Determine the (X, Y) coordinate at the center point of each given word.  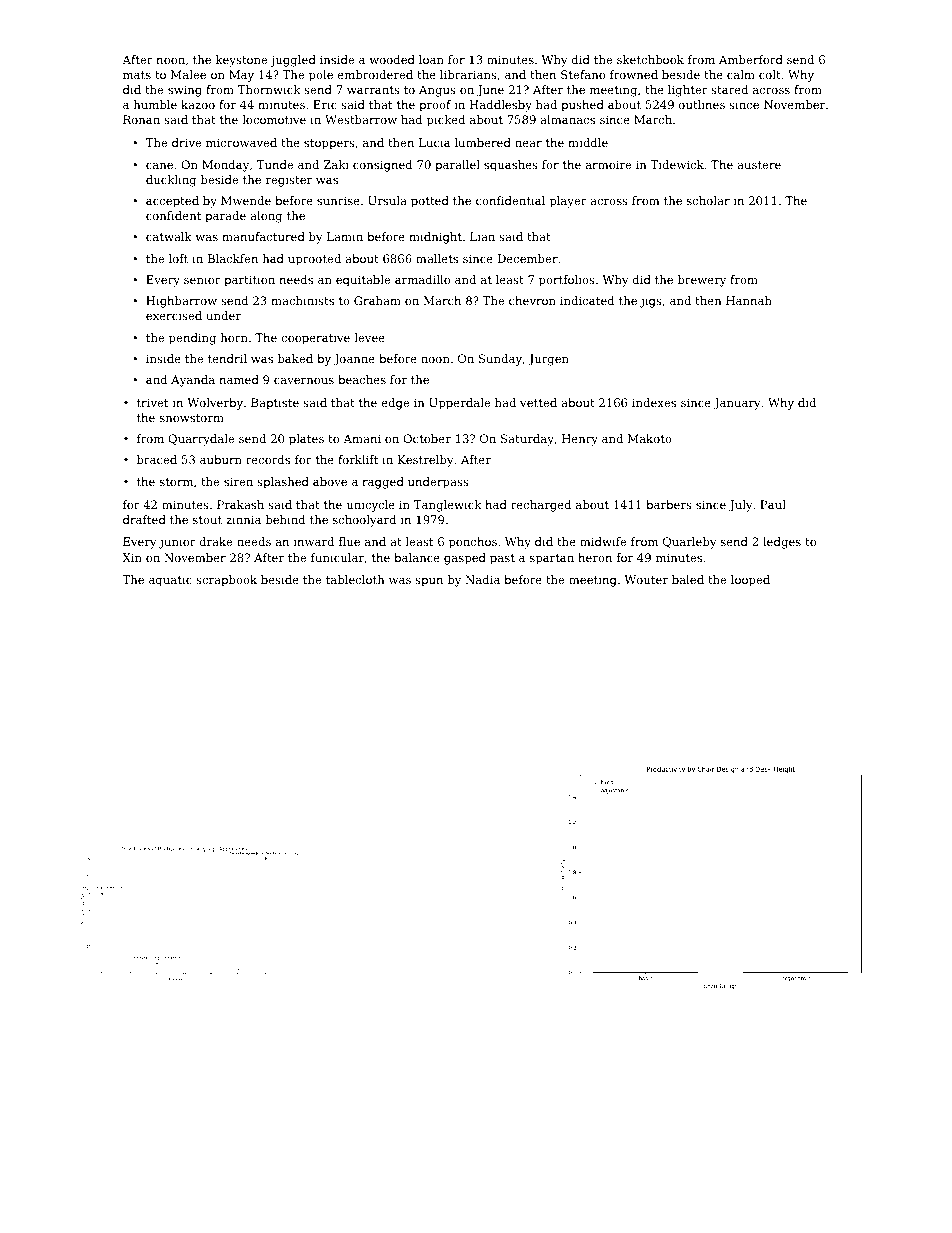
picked (446, 121)
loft (178, 258)
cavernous (304, 381)
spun (429, 582)
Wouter (646, 579)
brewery (702, 281)
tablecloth (355, 579)
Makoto (650, 438)
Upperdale (459, 404)
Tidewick (677, 164)
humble (155, 104)
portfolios (567, 281)
